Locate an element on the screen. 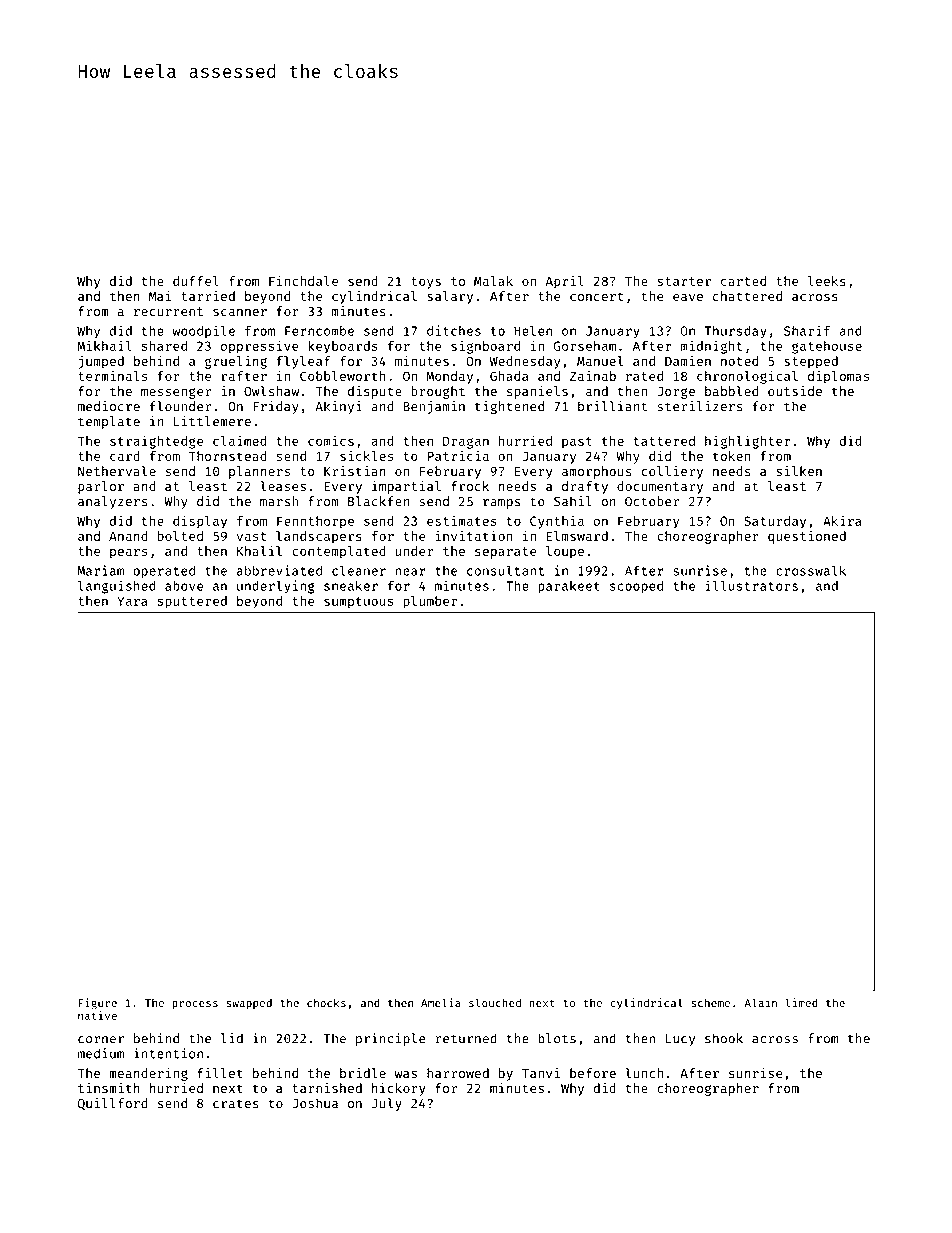 Image resolution: width=952 pixels, height=1233 pixels. plumber is located at coordinates (430, 602).
